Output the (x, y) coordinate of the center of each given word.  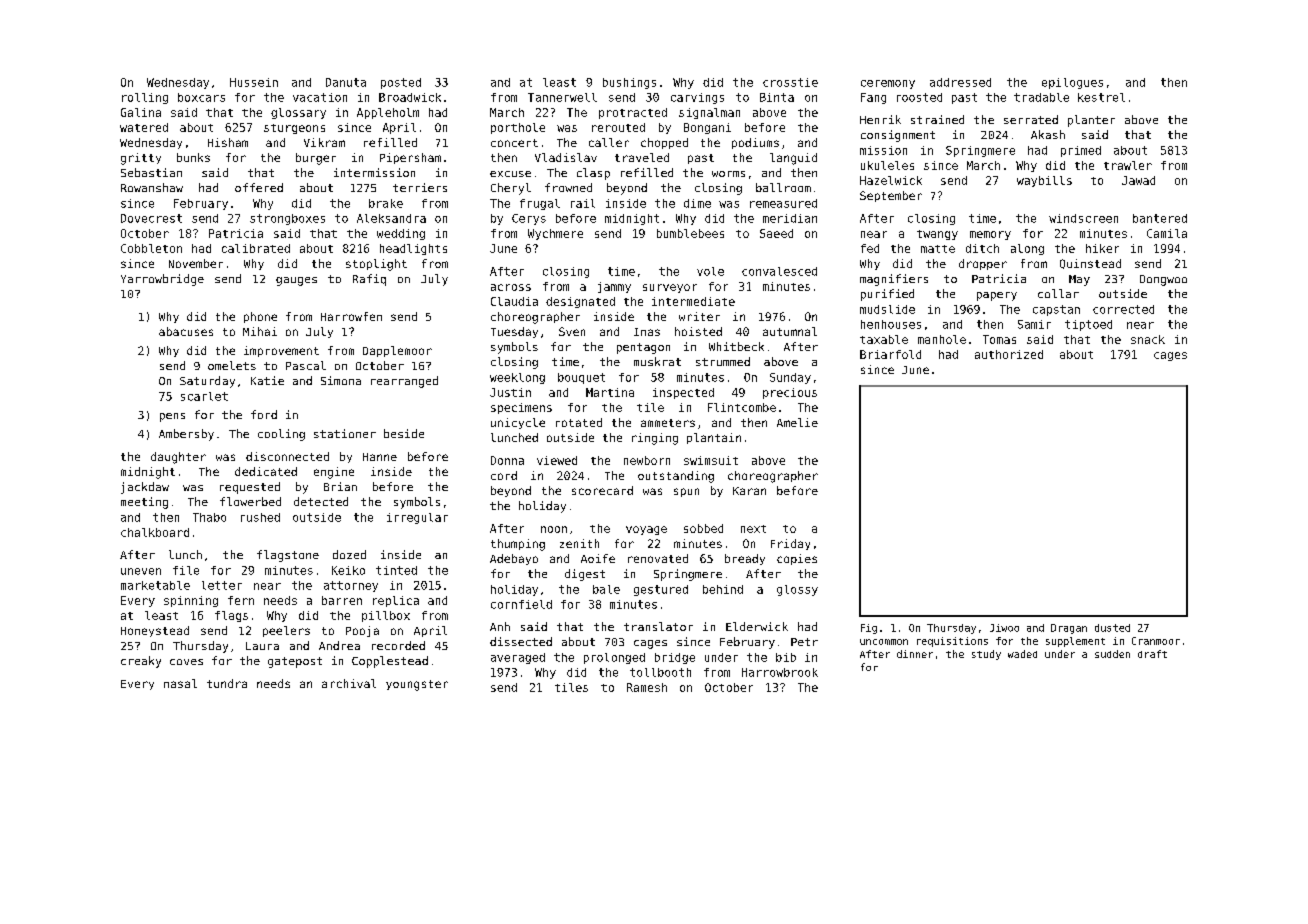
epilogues (1072, 83)
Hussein (254, 82)
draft (1152, 654)
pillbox (386, 616)
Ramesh (647, 687)
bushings (629, 83)
